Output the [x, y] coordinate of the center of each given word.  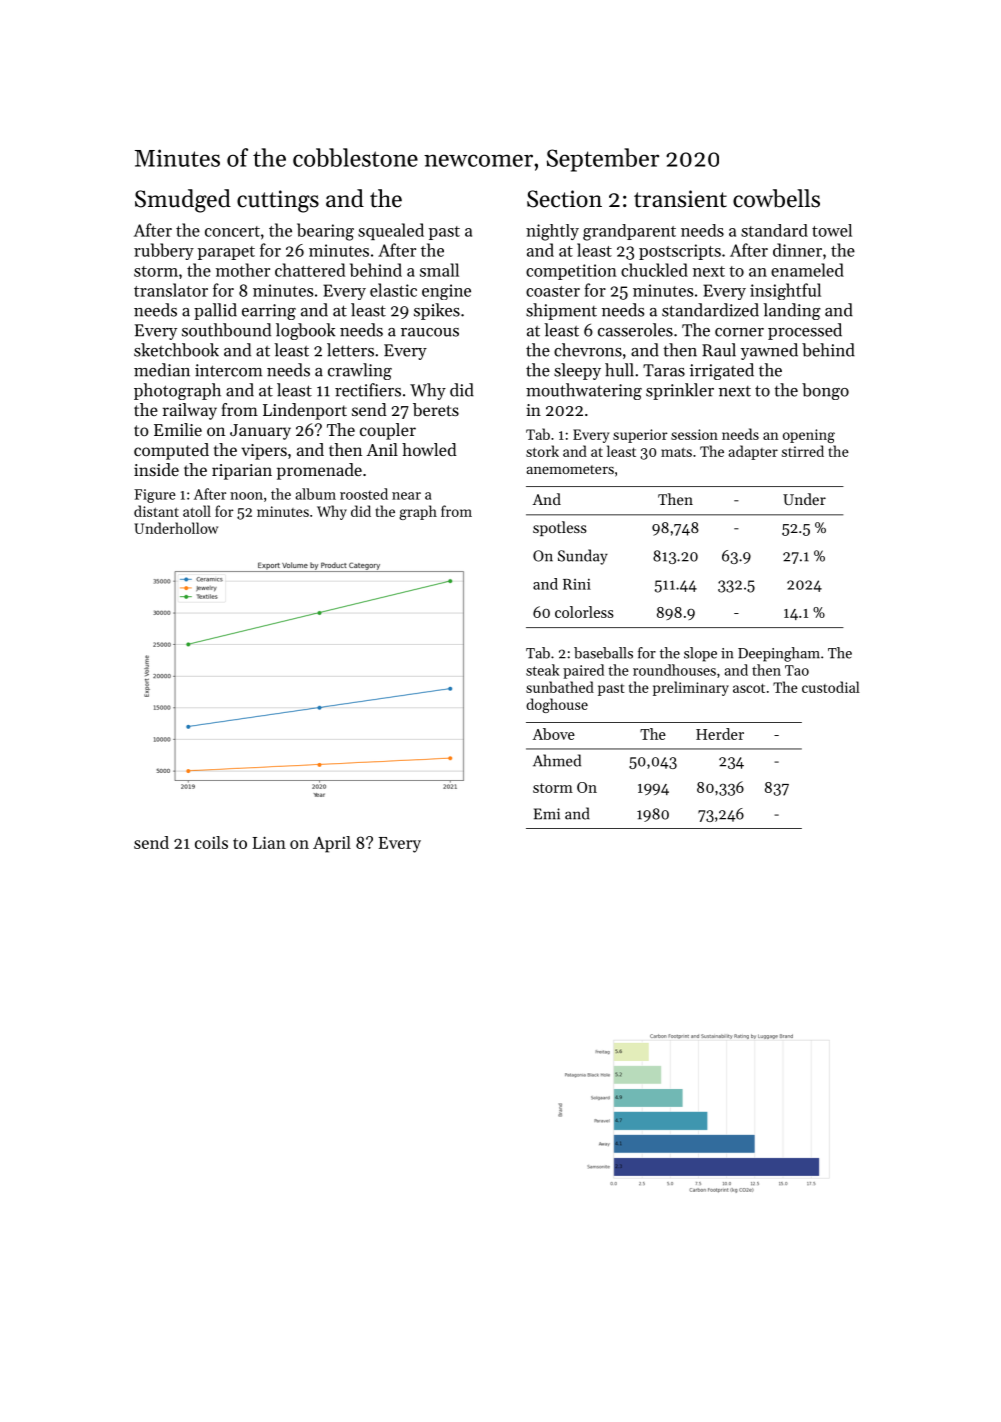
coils [211, 842]
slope [700, 654]
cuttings [278, 201]
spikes [437, 311]
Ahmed [557, 760]
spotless [560, 528]
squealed [391, 231]
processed [805, 331]
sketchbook [176, 350]
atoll [197, 511]
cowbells [776, 198]
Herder [720, 734]
